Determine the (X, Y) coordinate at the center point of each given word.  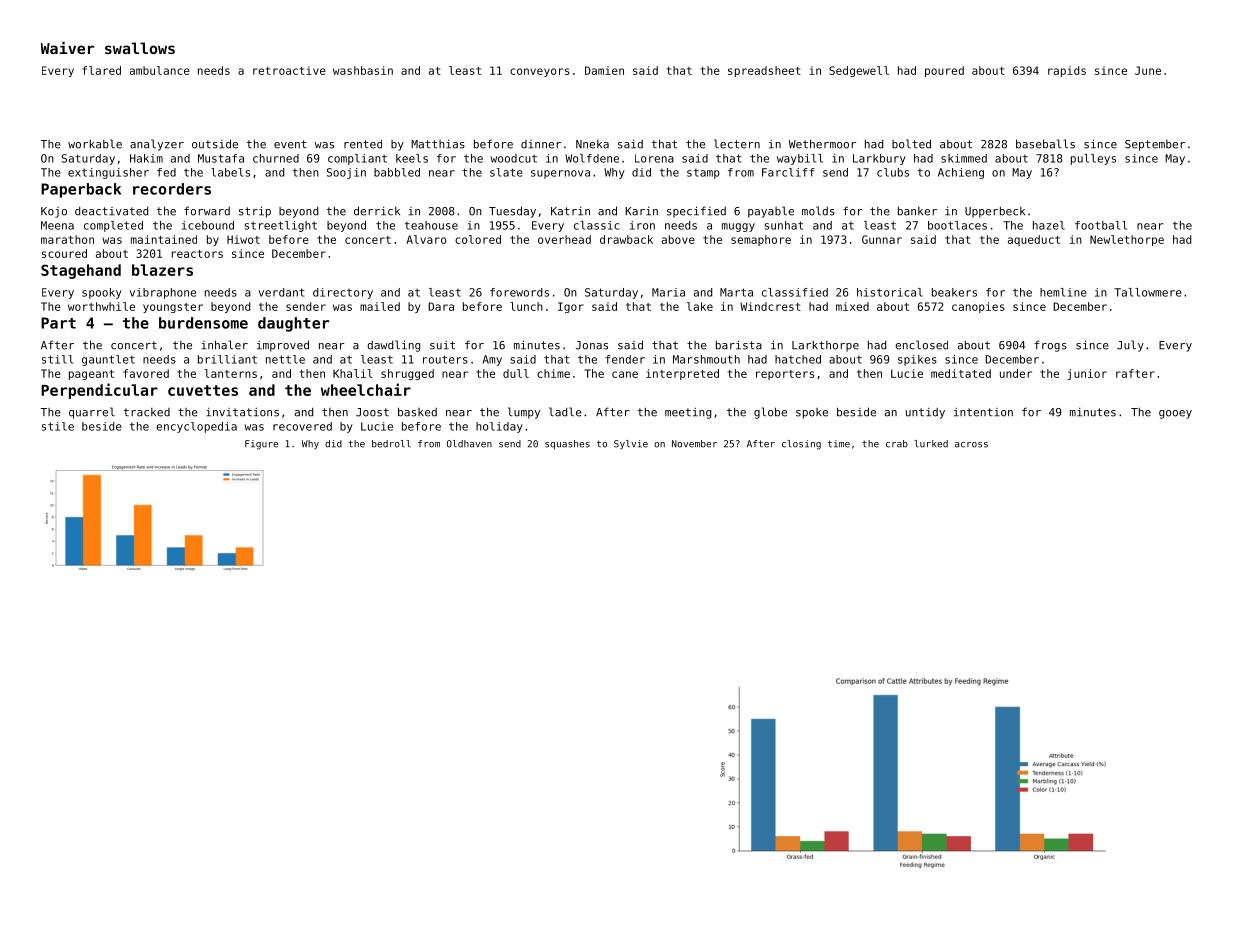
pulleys (1093, 159)
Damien (604, 70)
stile (58, 426)
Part (58, 323)
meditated (961, 373)
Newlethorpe (1127, 240)
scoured (64, 253)
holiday (499, 427)
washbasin (363, 70)
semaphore (761, 240)
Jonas (592, 345)
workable (95, 144)
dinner (541, 144)
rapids (1067, 71)
